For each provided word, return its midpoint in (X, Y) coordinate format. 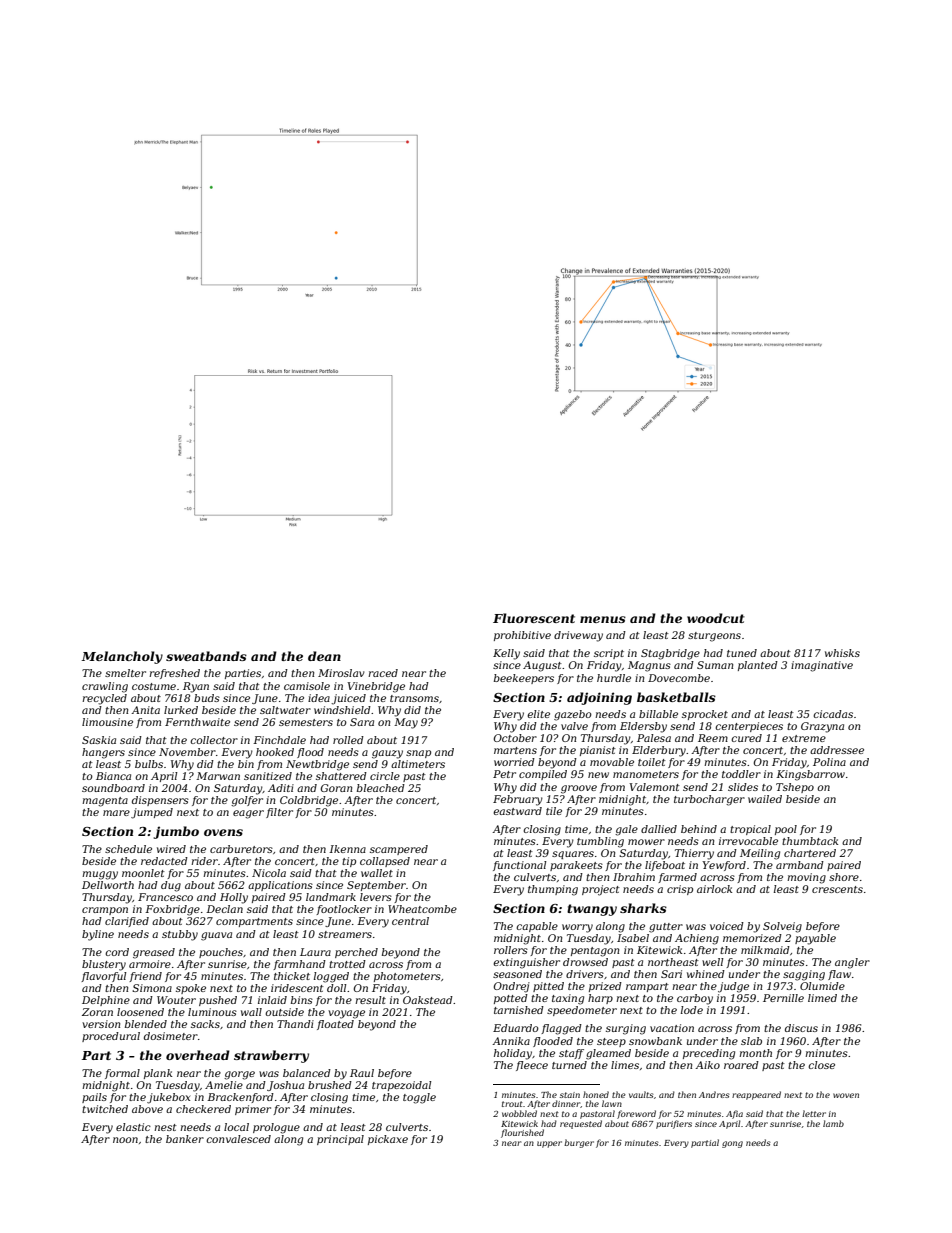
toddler (741, 774)
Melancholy (122, 657)
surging (626, 1029)
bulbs (149, 764)
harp (600, 999)
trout (512, 1104)
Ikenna (347, 849)
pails (94, 1098)
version (101, 1024)
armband (800, 865)
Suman (715, 665)
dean (324, 656)
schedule (128, 849)
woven (846, 1095)
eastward (517, 811)
